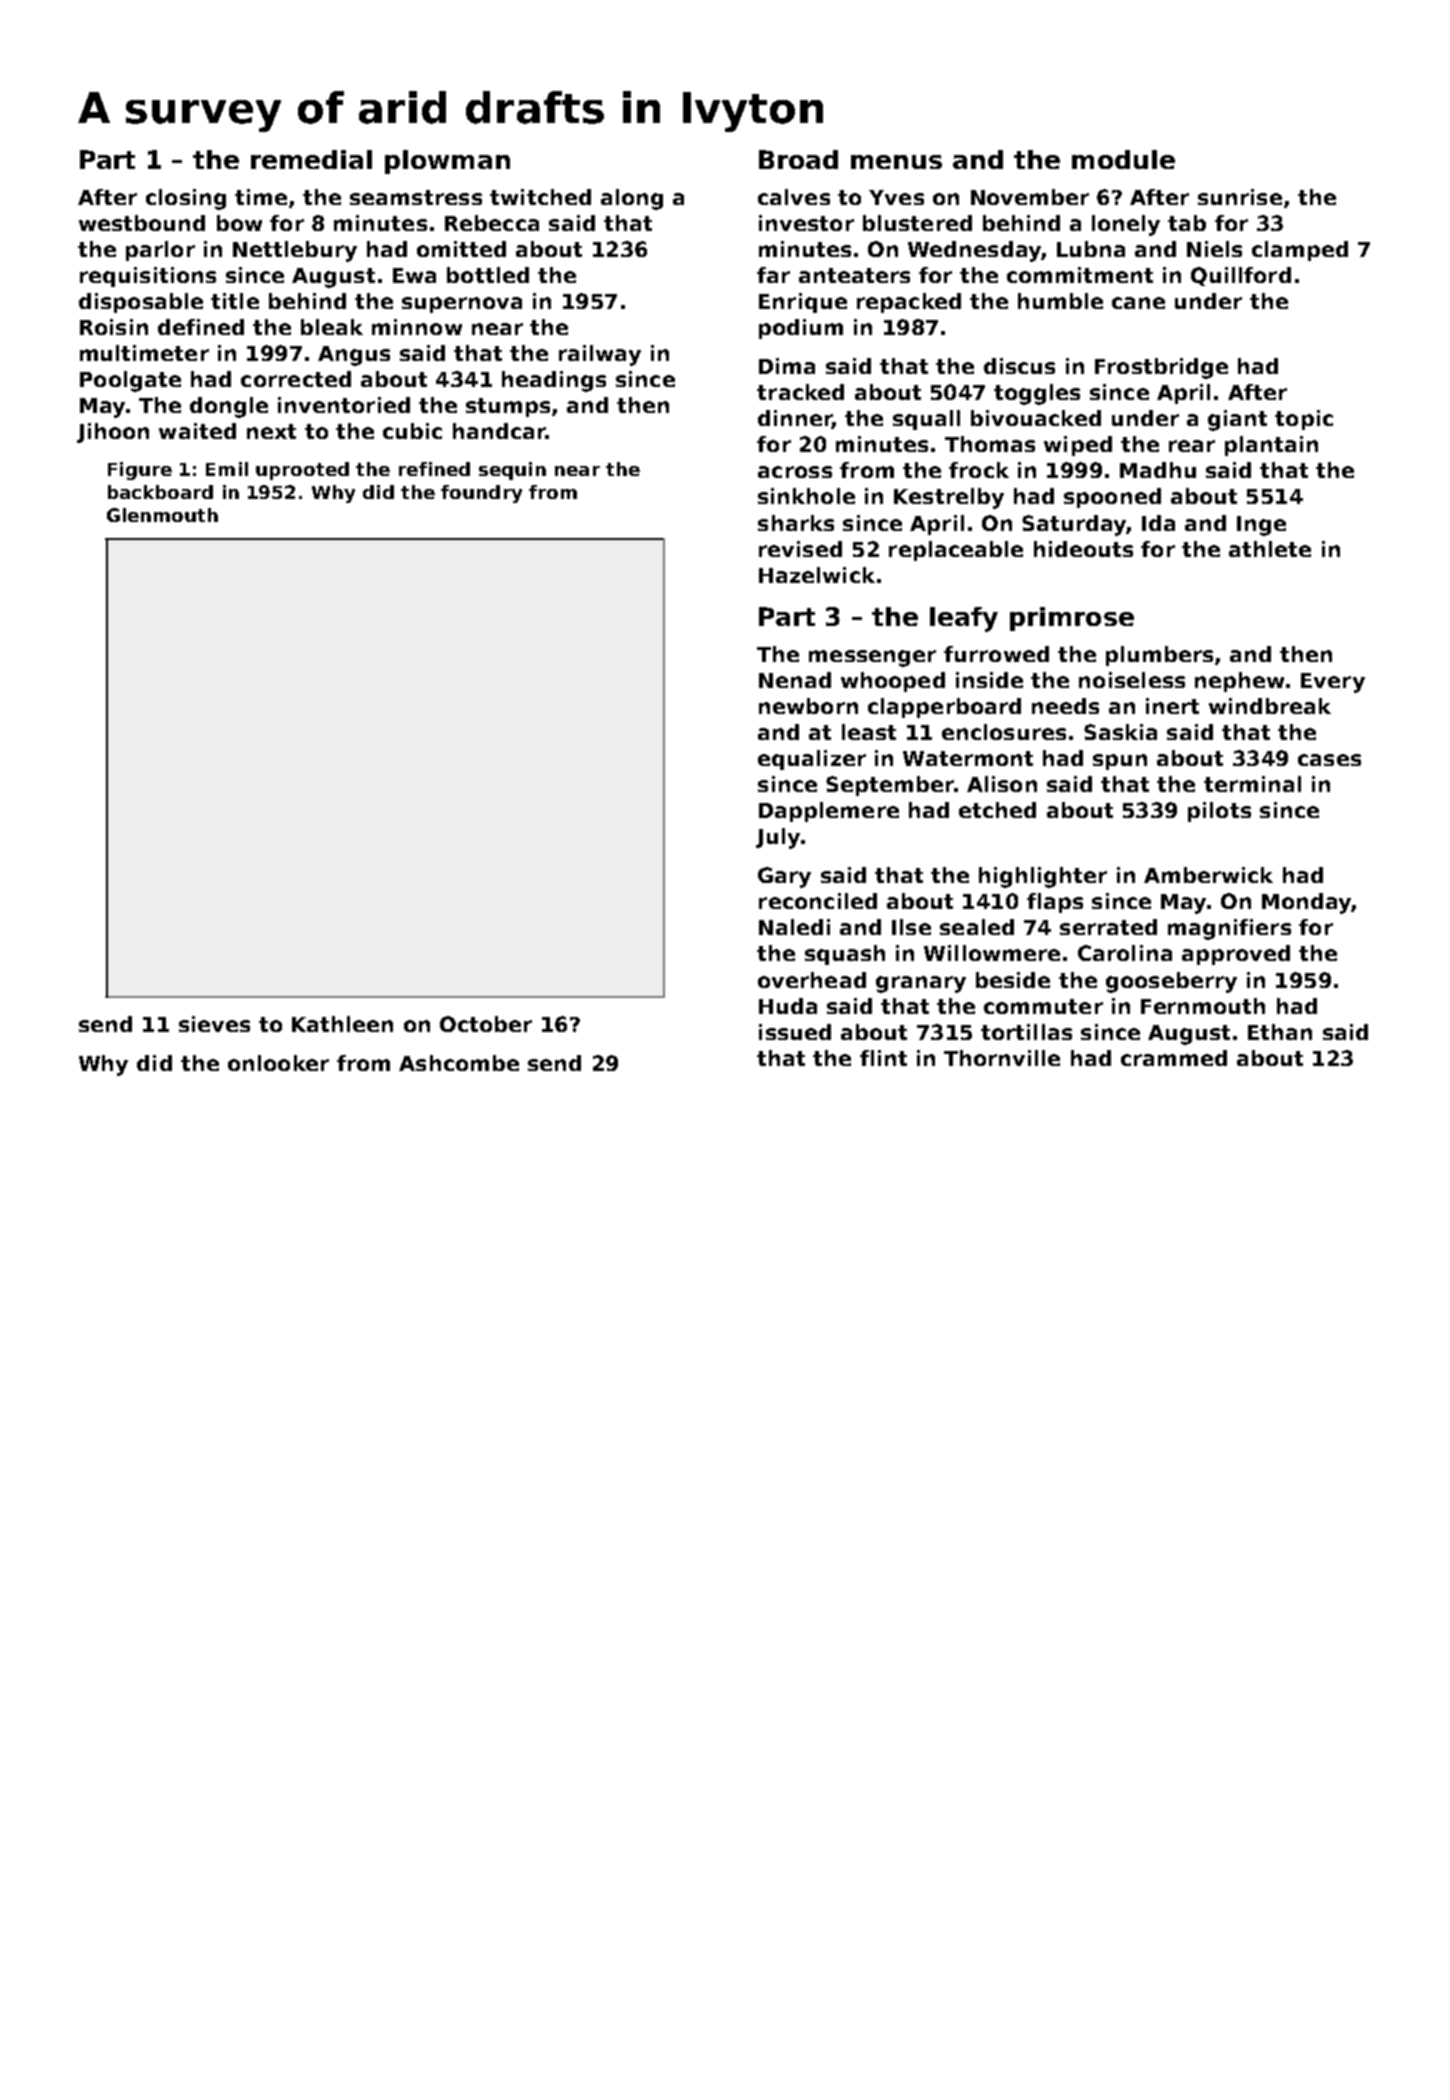  What do you see at coordinates (798, 159) in the image?
I see `Broad` at bounding box center [798, 159].
